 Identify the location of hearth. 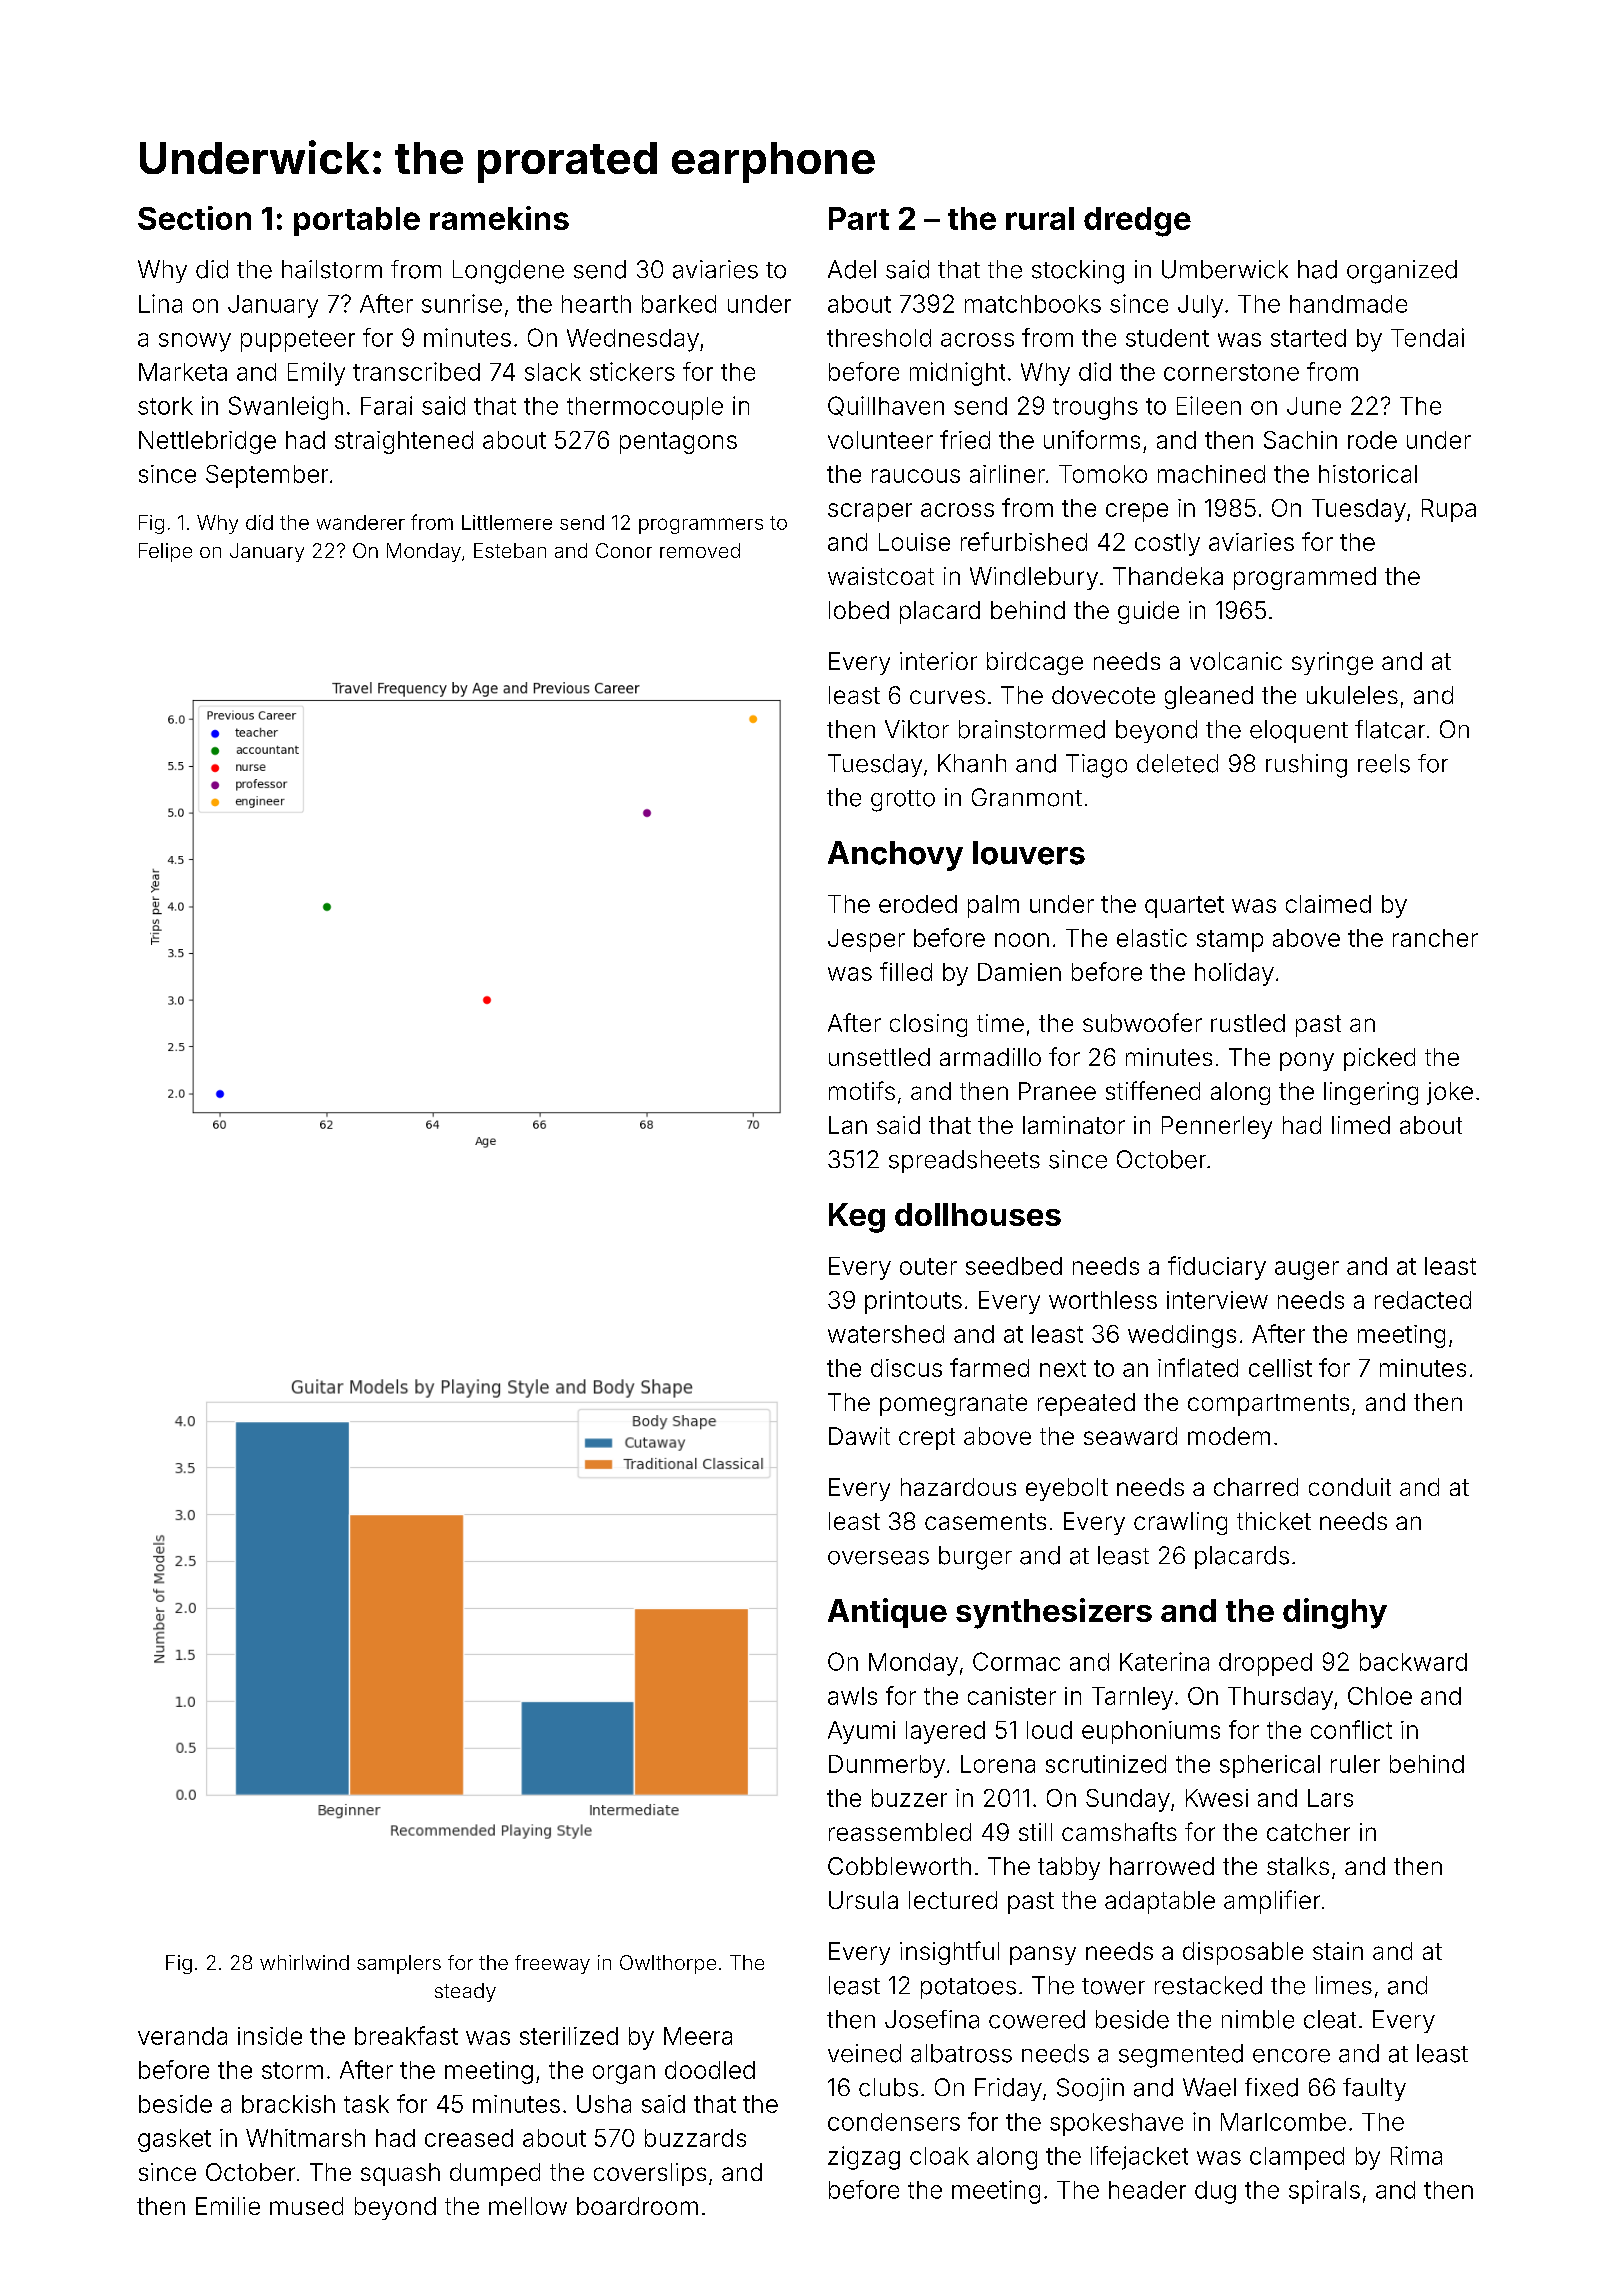
(596, 304).
